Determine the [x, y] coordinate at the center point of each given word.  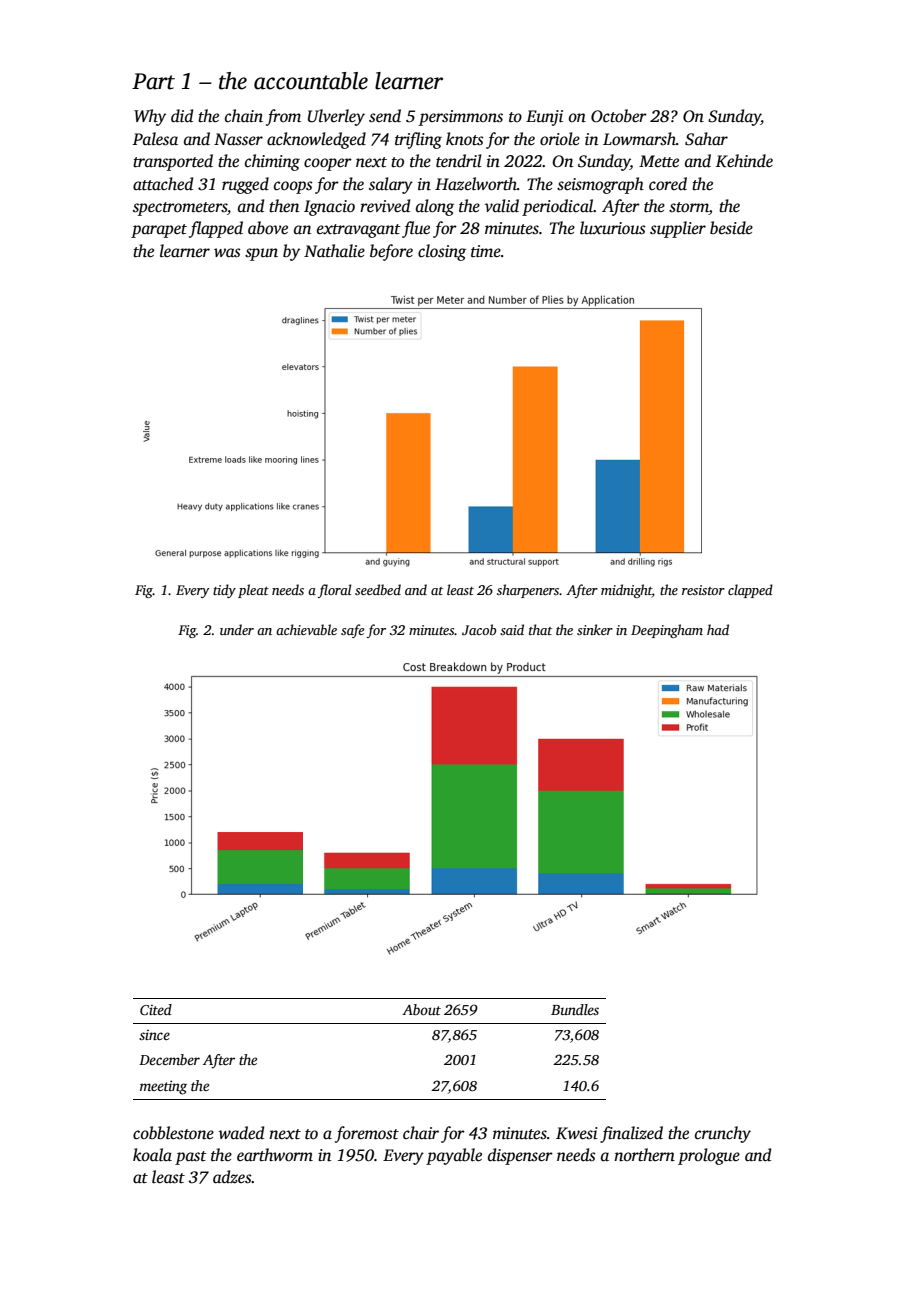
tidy [224, 591]
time [486, 251]
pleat [253, 591]
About [421, 1009]
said [512, 629]
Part [153, 81]
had [718, 629]
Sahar [706, 139]
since [154, 1035]
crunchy [723, 1134]
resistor [703, 590]
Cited [156, 1009]
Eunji [544, 118]
